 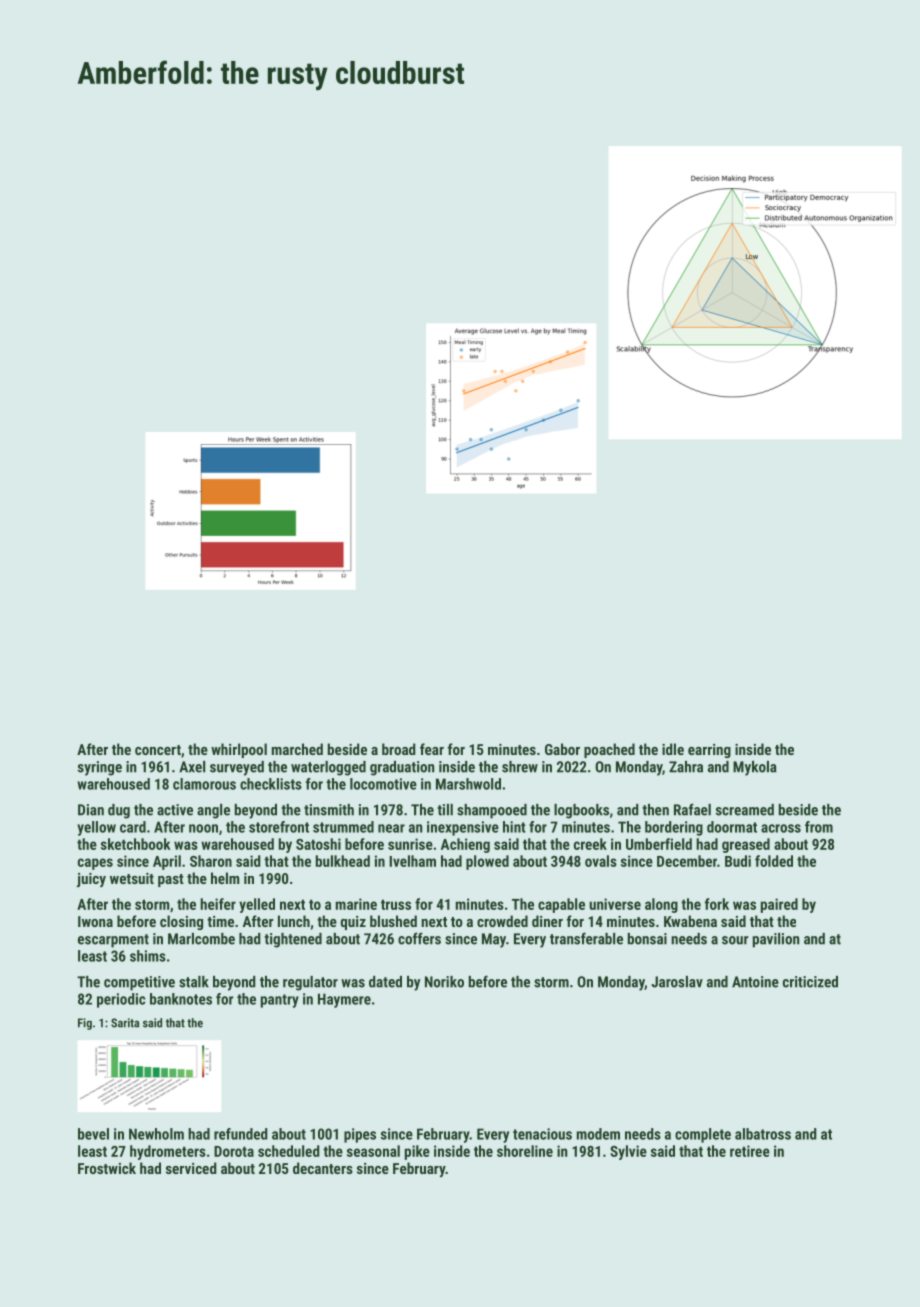 I want to click on Iwona, so click(x=95, y=921).
